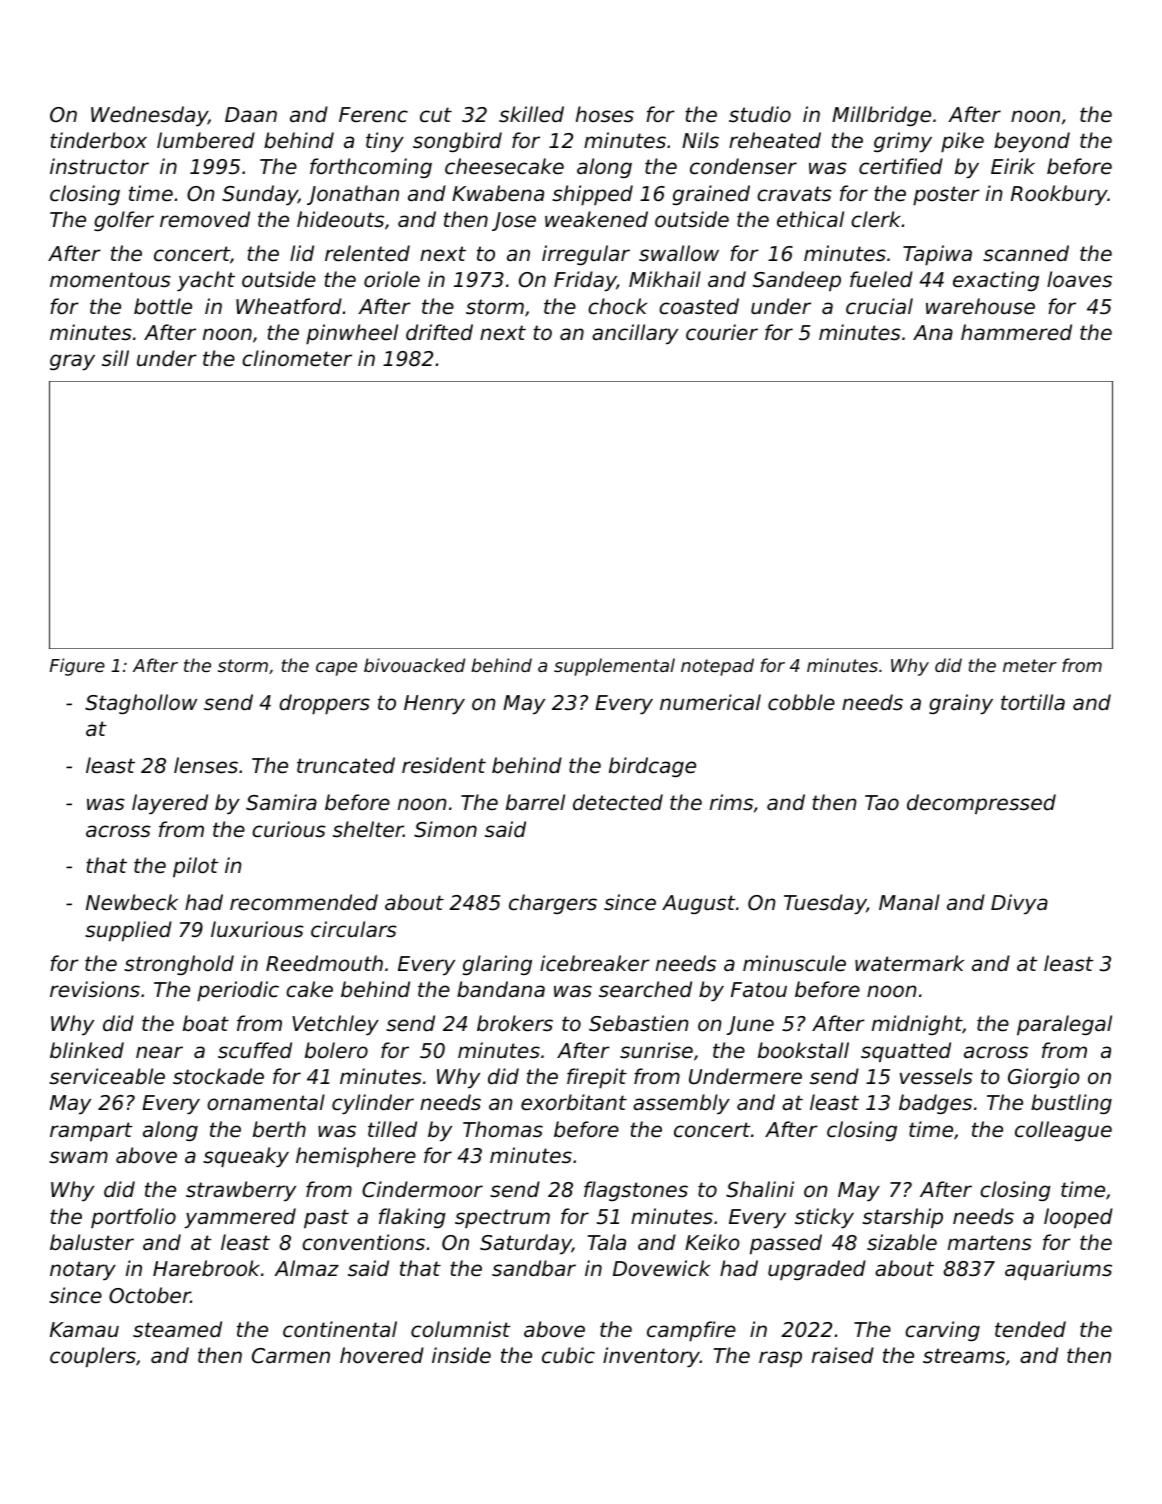 The image size is (1162, 1504). Describe the element at coordinates (352, 334) in the screenshot. I see `pinwheel` at that location.
